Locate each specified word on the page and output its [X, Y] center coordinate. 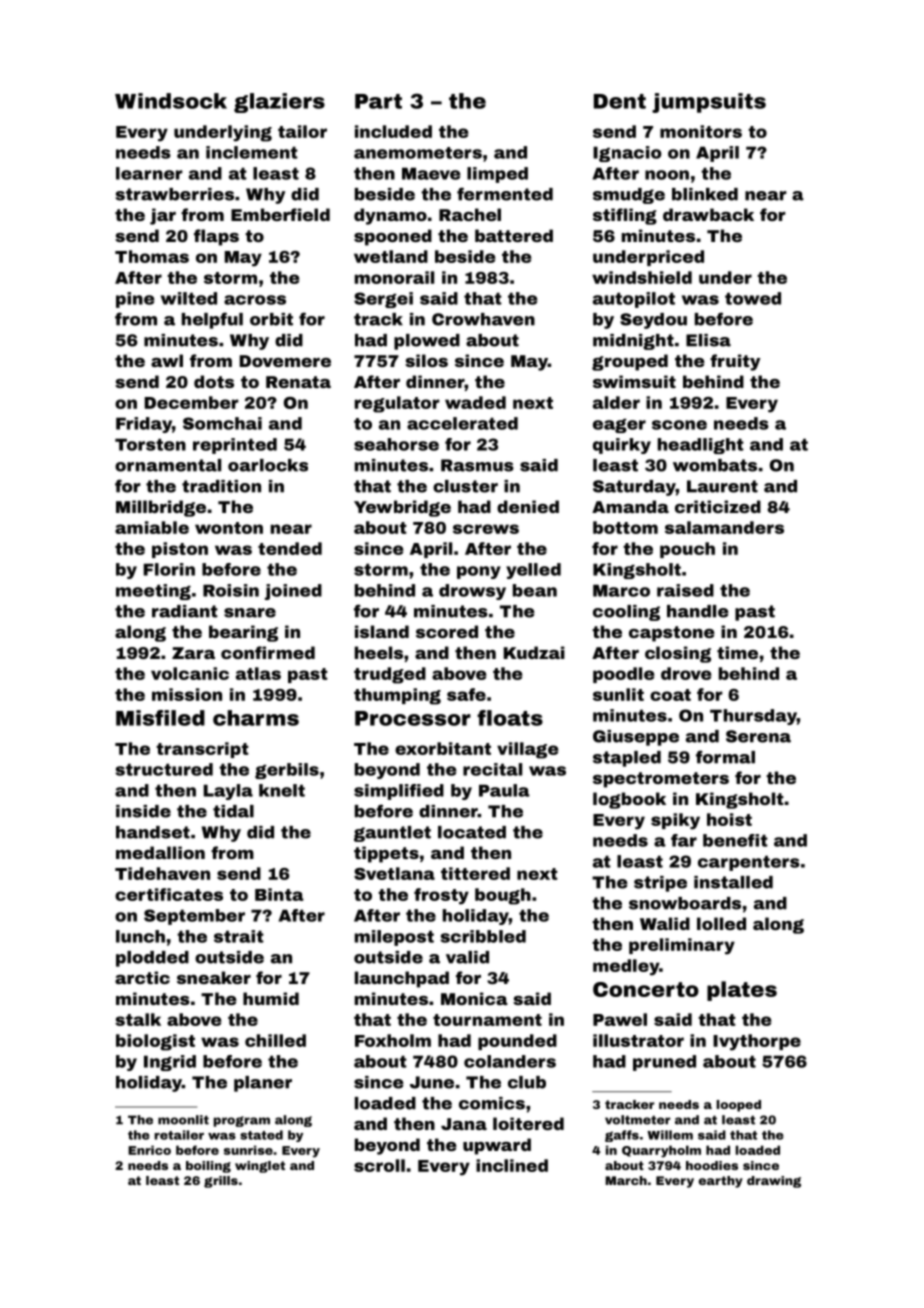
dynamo [390, 216]
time [737, 652]
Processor [413, 718]
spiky [675, 821]
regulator [397, 404]
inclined [512, 1165]
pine [135, 300]
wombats [715, 465]
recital [492, 769]
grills [221, 1182]
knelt [282, 790]
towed [753, 298]
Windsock [171, 101]
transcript [202, 750]
